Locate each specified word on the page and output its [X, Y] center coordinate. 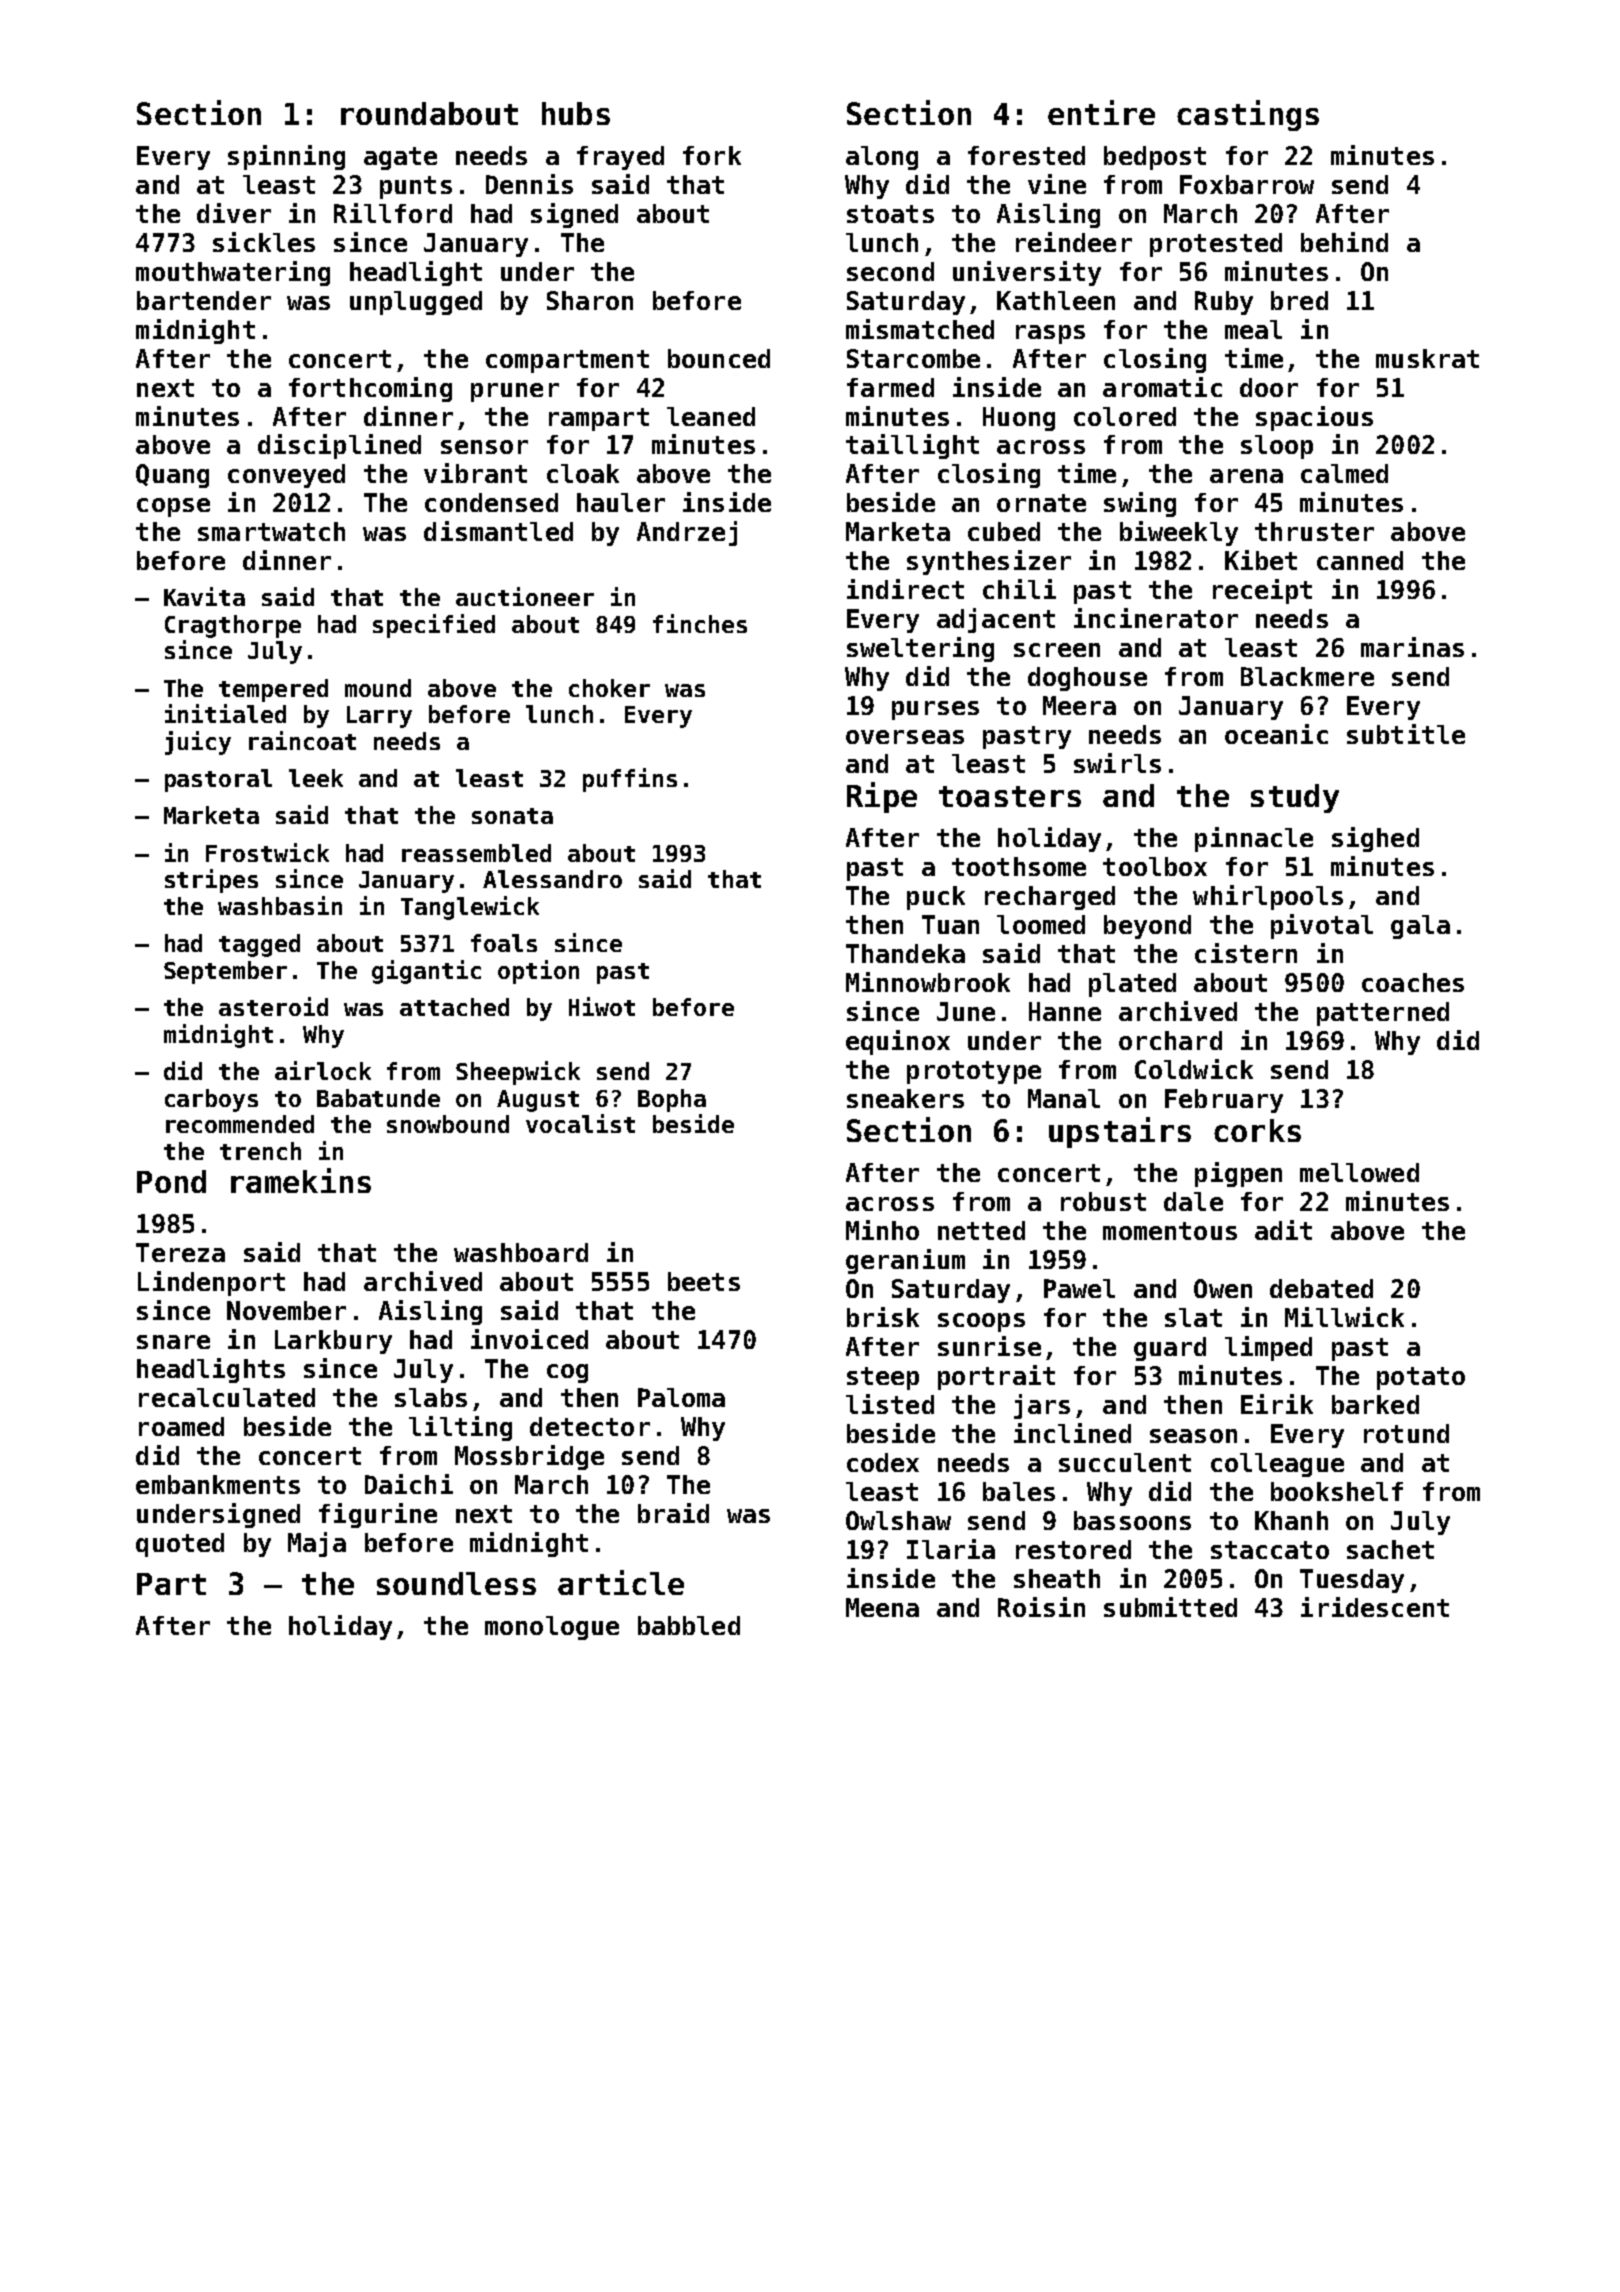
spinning [286, 157]
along [882, 158]
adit [1283, 1230]
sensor [484, 447]
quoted [180, 1545]
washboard [521, 1252]
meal [1253, 329]
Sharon [590, 300]
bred [1299, 300]
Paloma [681, 1397]
